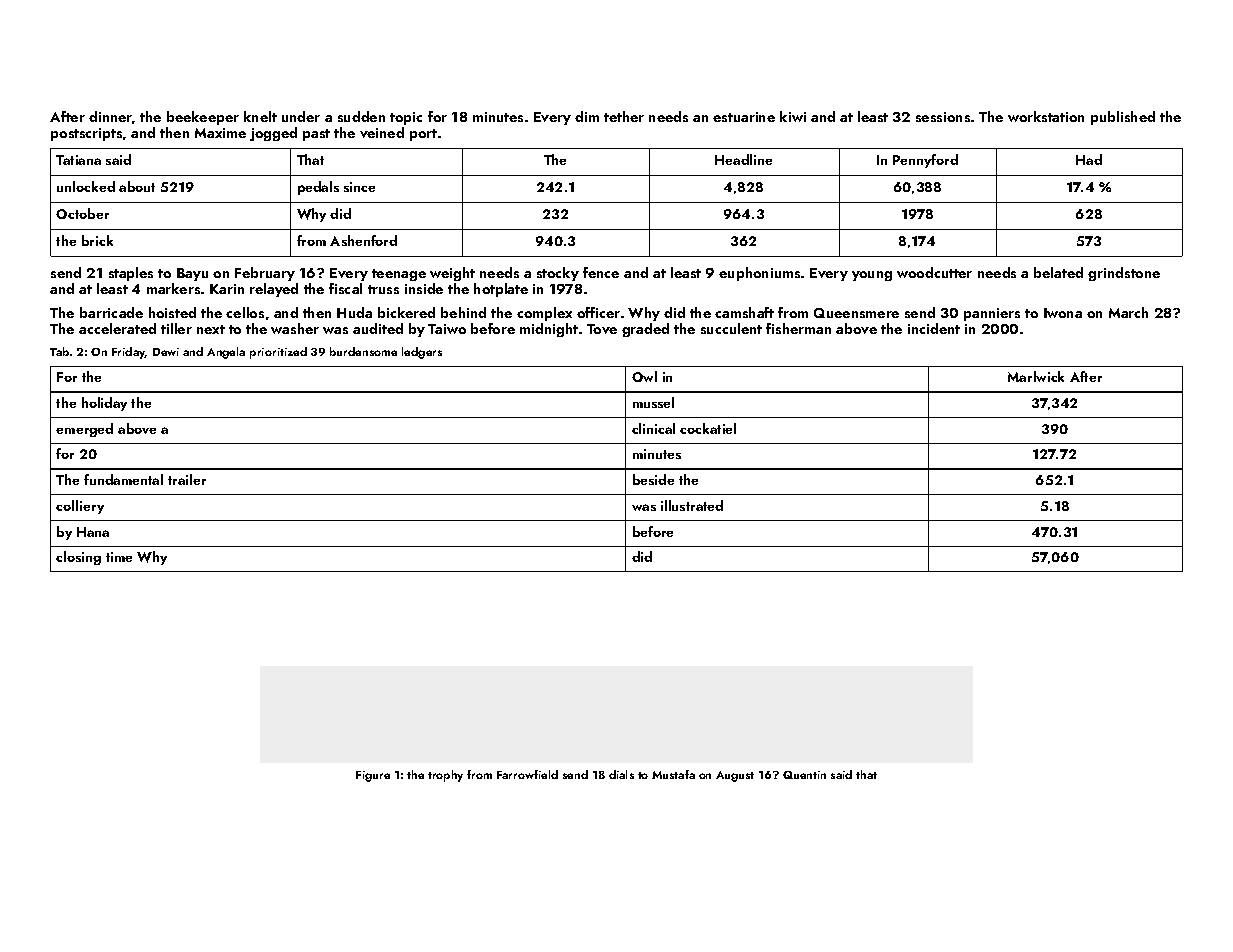 The height and width of the screenshot is (952, 1233). I want to click on dials, so click(621, 774).
